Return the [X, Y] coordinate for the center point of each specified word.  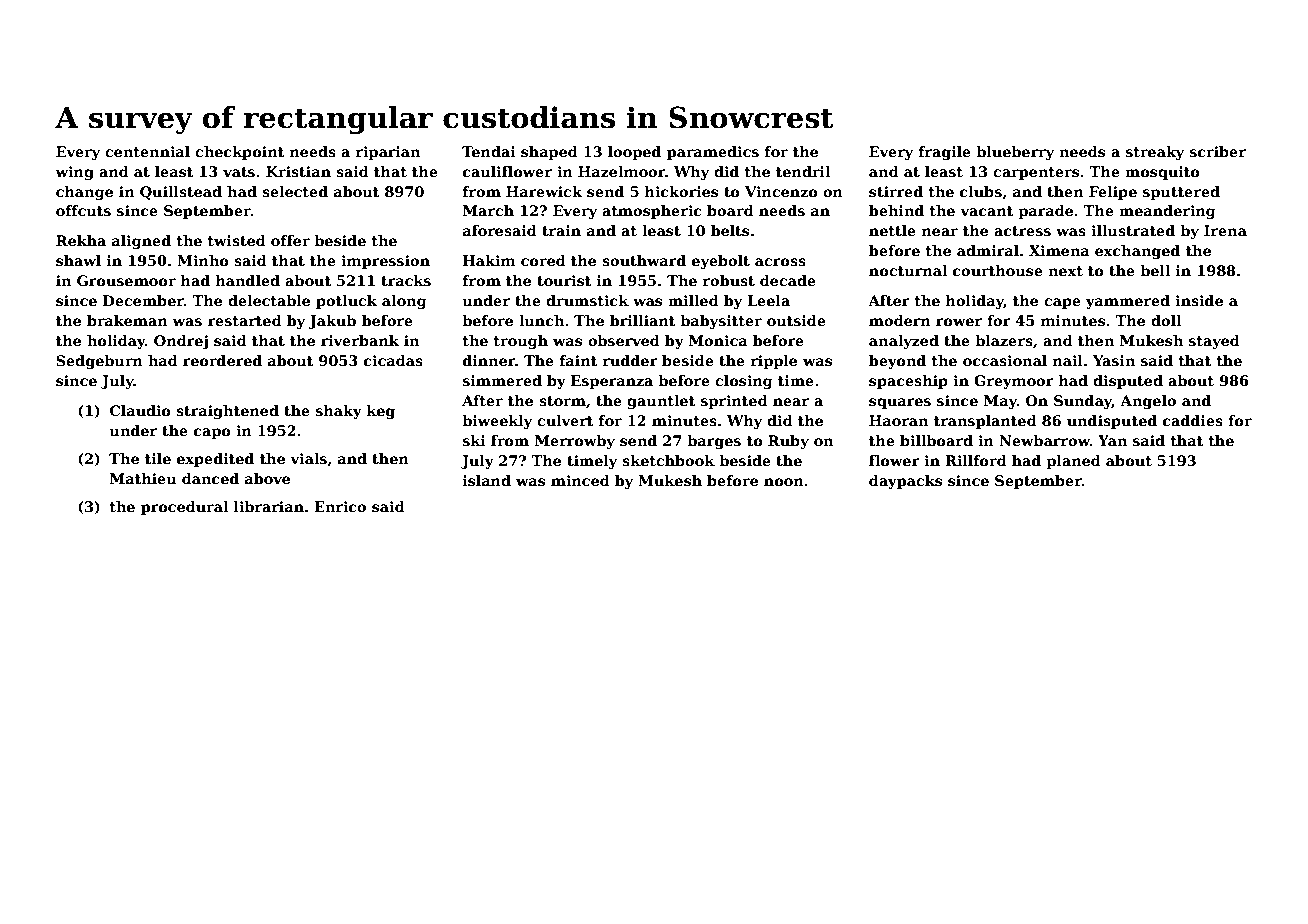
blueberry [1015, 153]
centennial [147, 151]
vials [308, 458]
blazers [1004, 340]
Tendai [489, 151]
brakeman [127, 320]
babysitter [721, 322]
